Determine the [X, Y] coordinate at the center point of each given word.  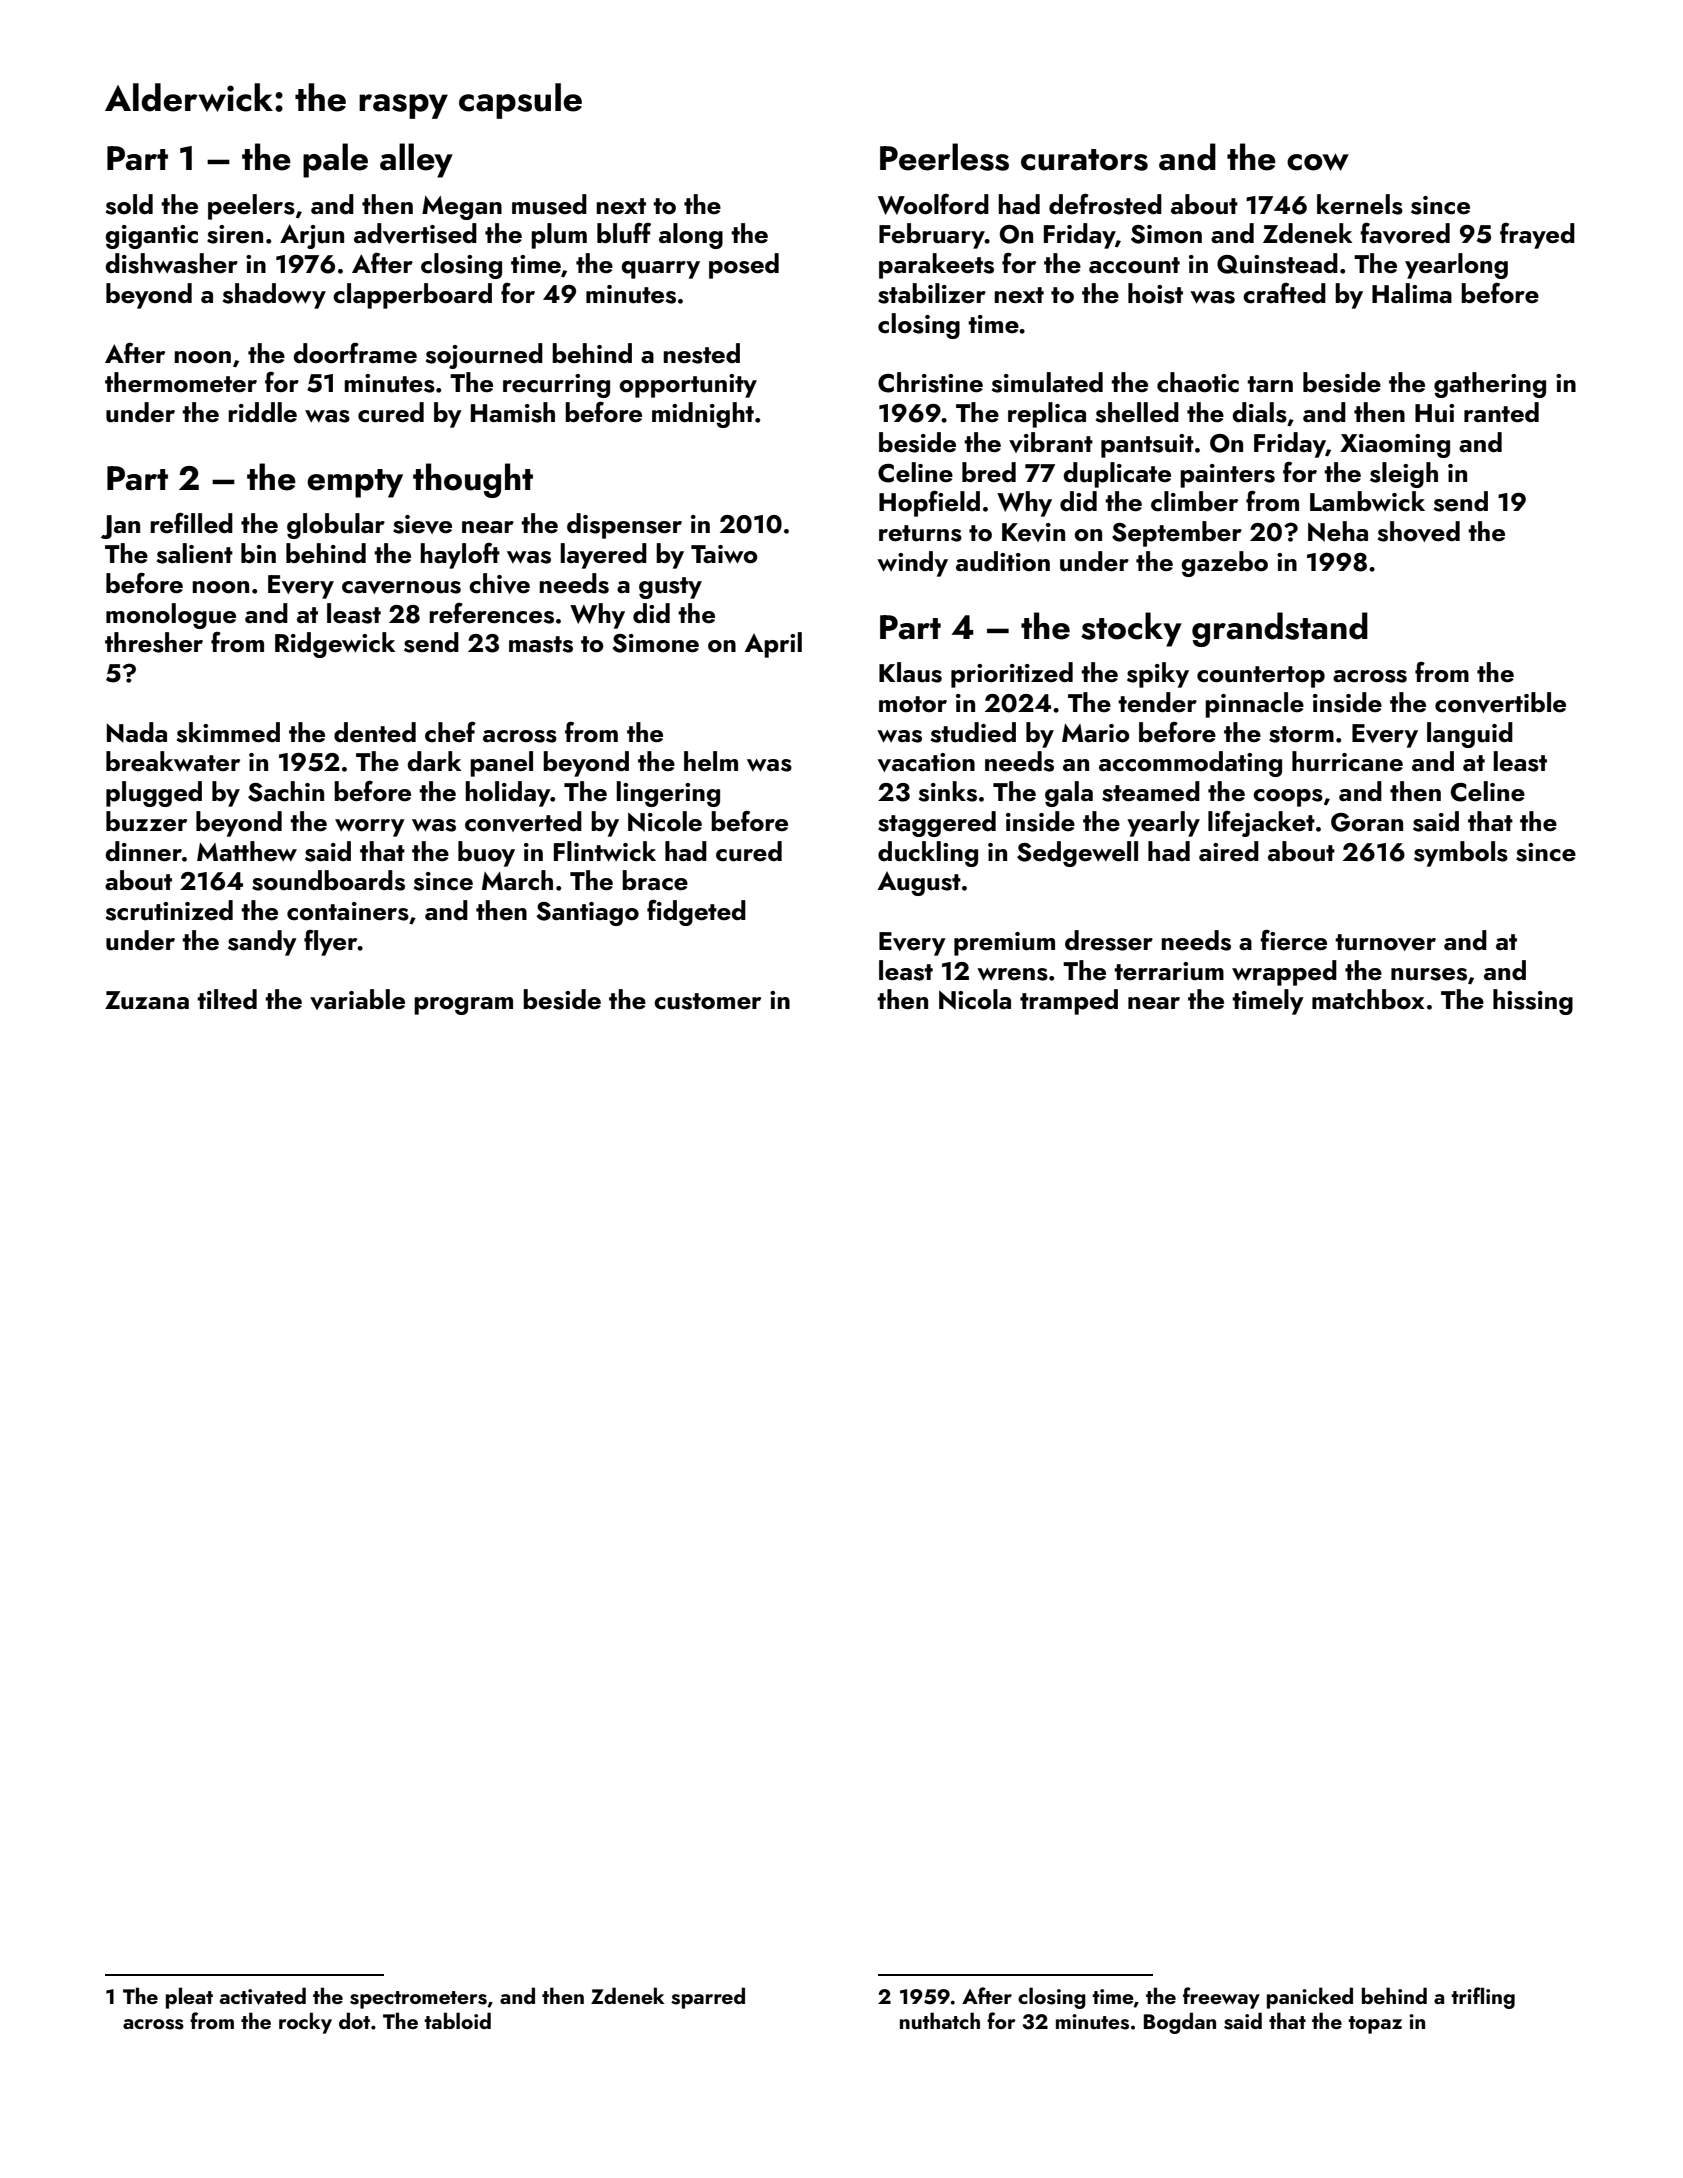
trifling [1483, 1998]
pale [335, 160]
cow [1318, 162]
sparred [708, 1998]
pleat [189, 1998]
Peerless [944, 157]
